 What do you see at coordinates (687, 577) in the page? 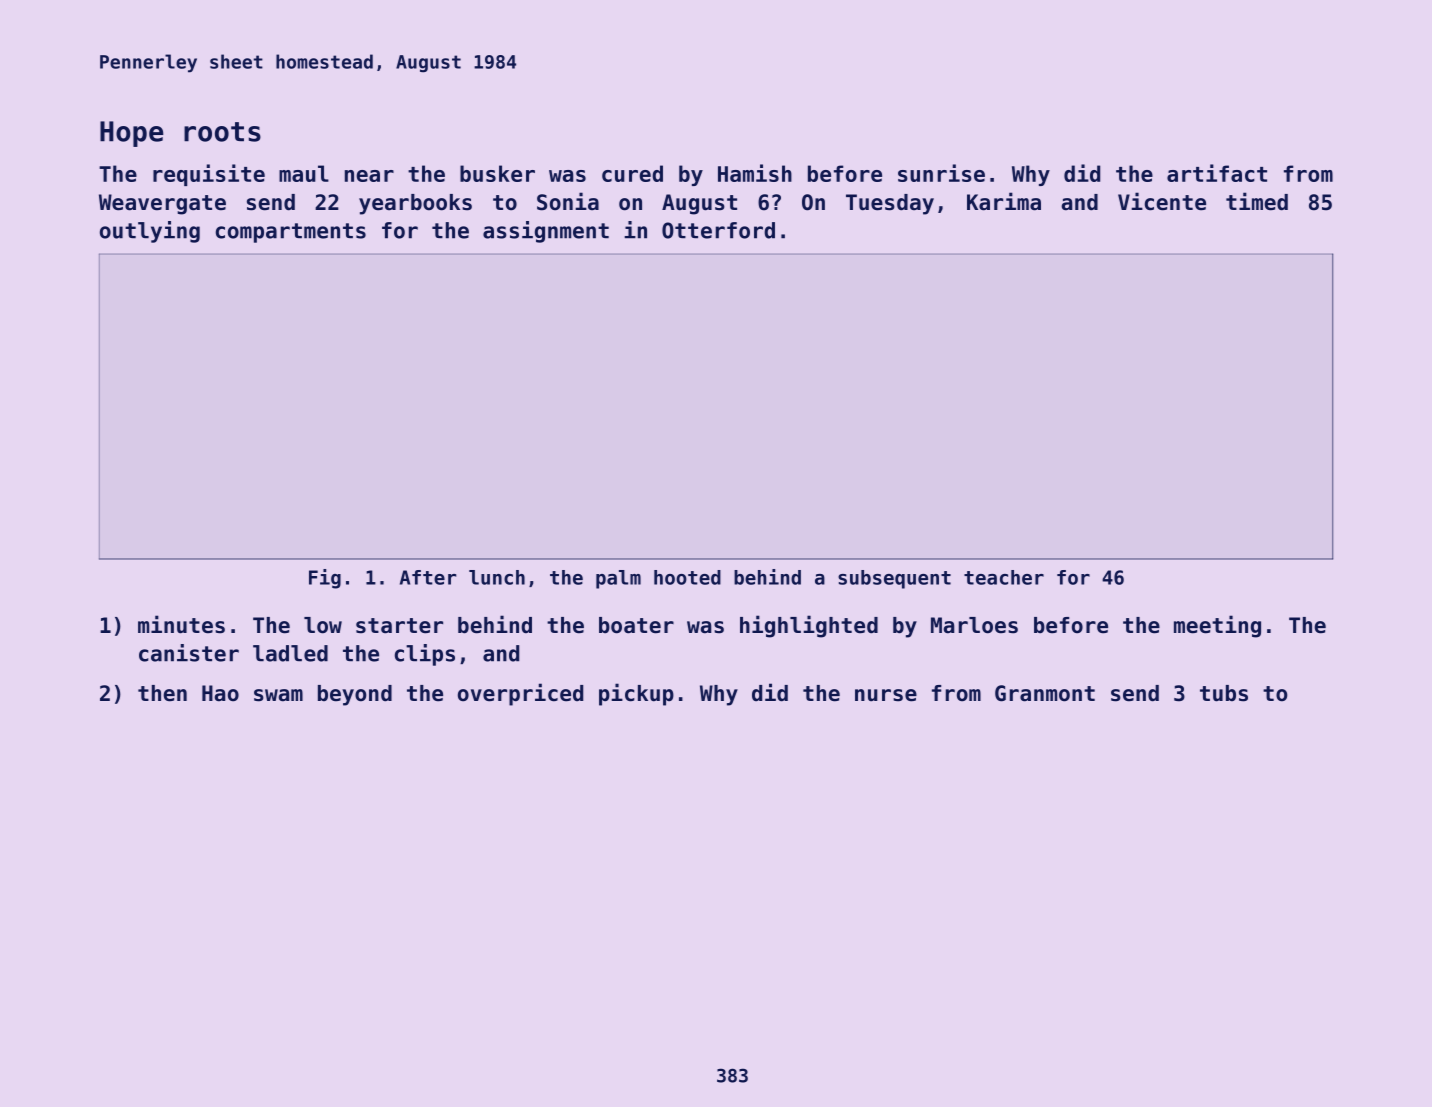
I see `hooted` at bounding box center [687, 577].
